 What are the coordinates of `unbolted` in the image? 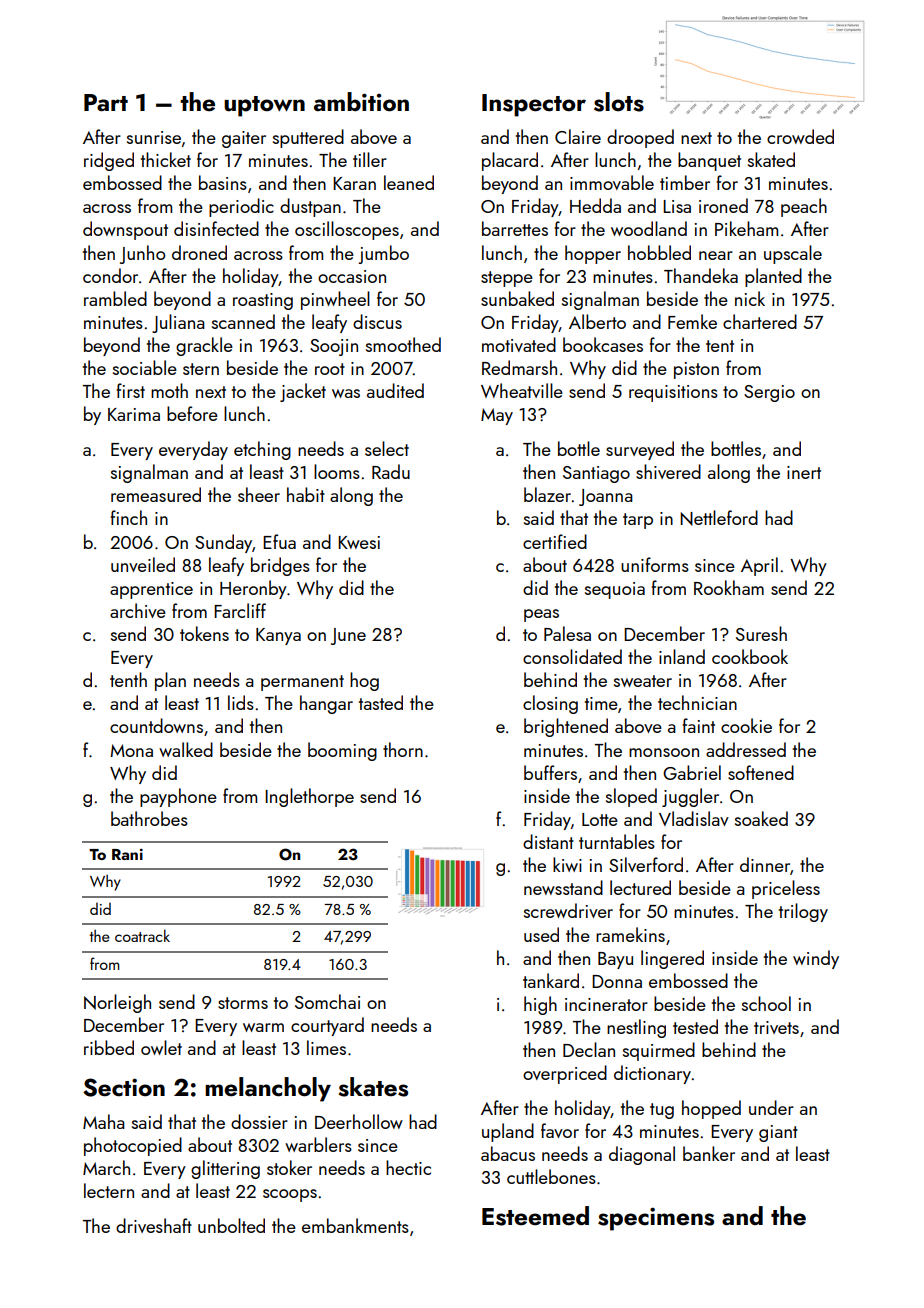 It's located at (231, 1225).
